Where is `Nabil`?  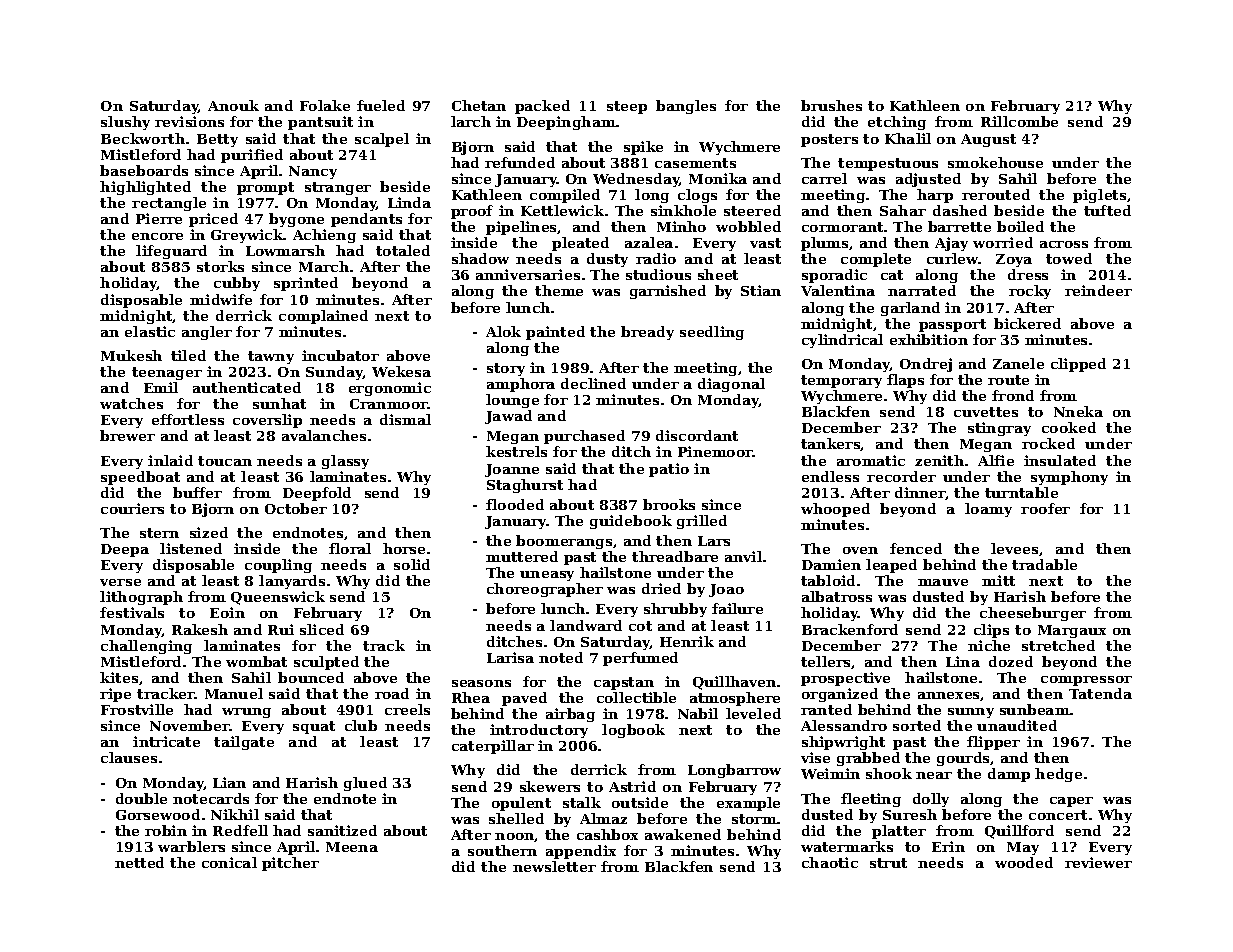
Nabil is located at coordinates (698, 713).
